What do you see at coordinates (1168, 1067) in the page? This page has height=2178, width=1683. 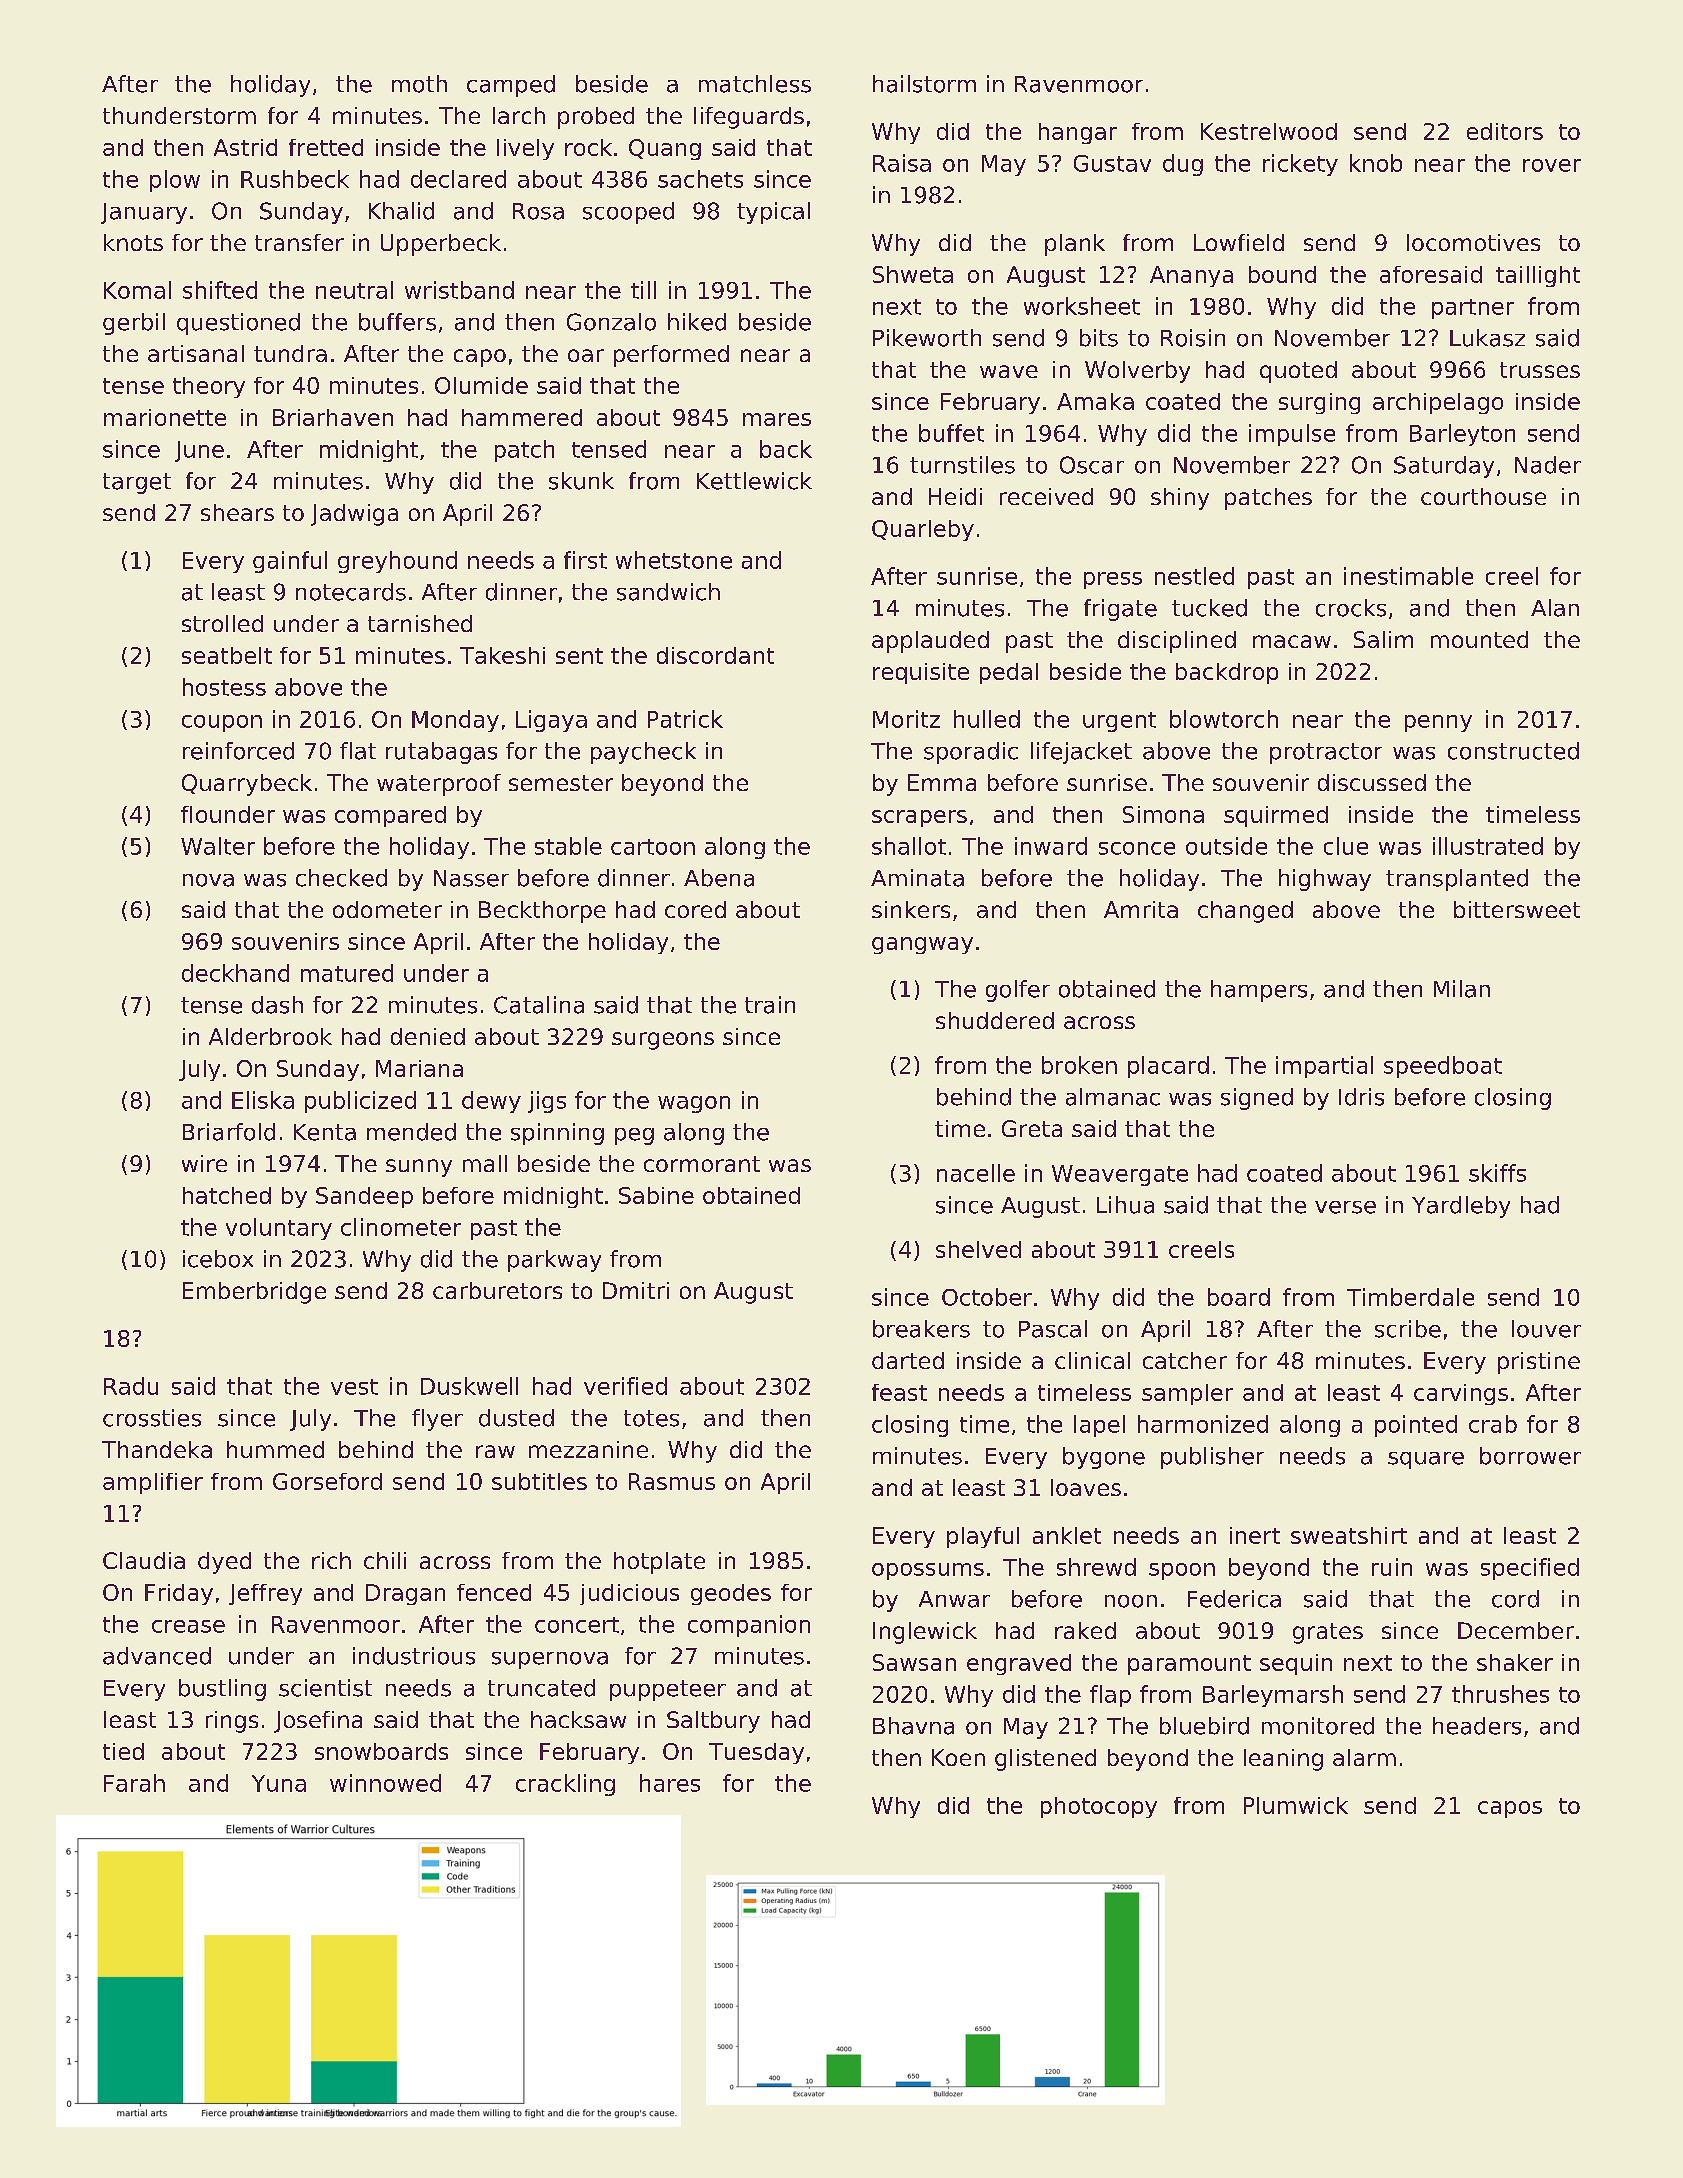 I see `placard` at bounding box center [1168, 1067].
